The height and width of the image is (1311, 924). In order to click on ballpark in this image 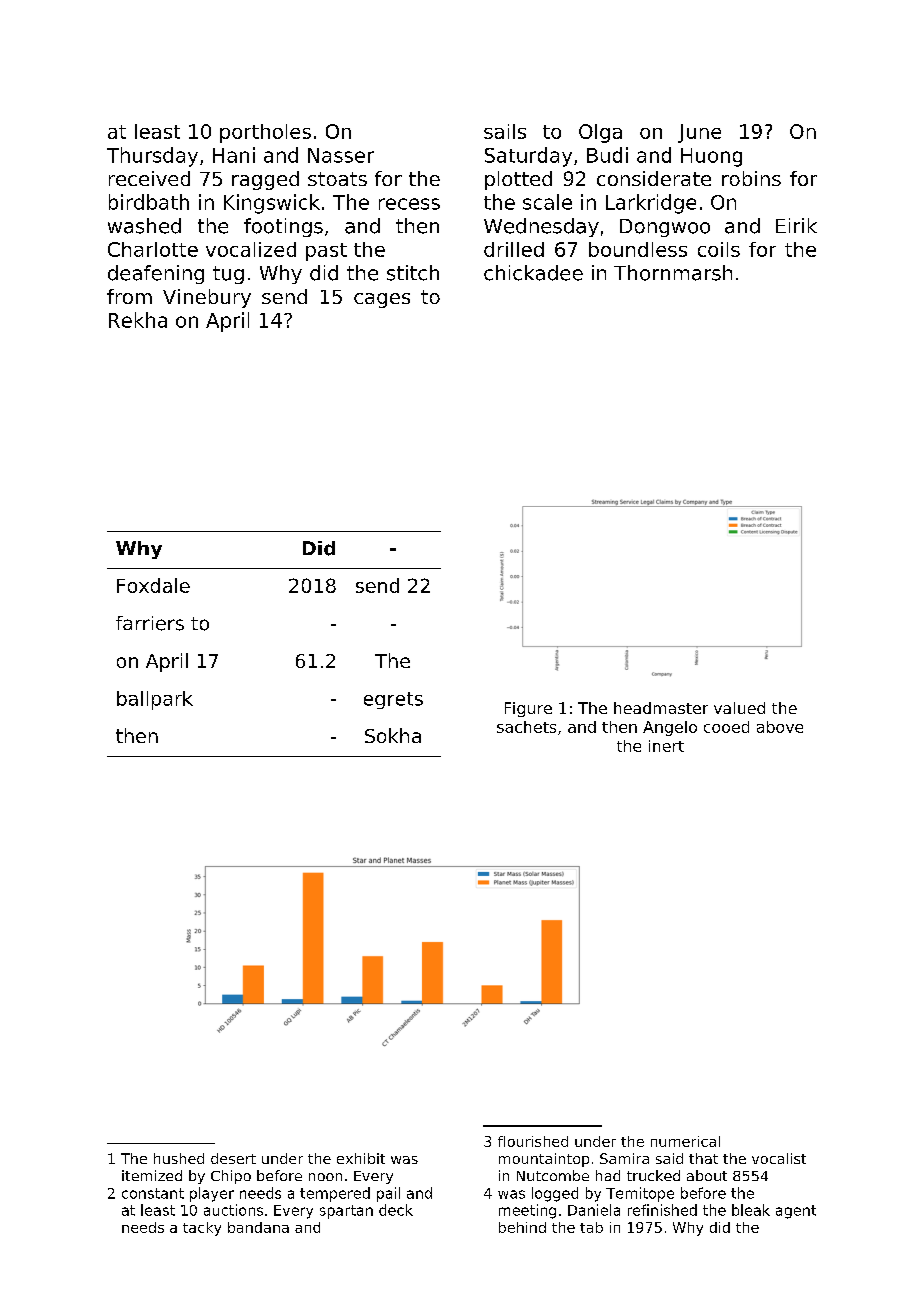, I will do `click(155, 700)`.
